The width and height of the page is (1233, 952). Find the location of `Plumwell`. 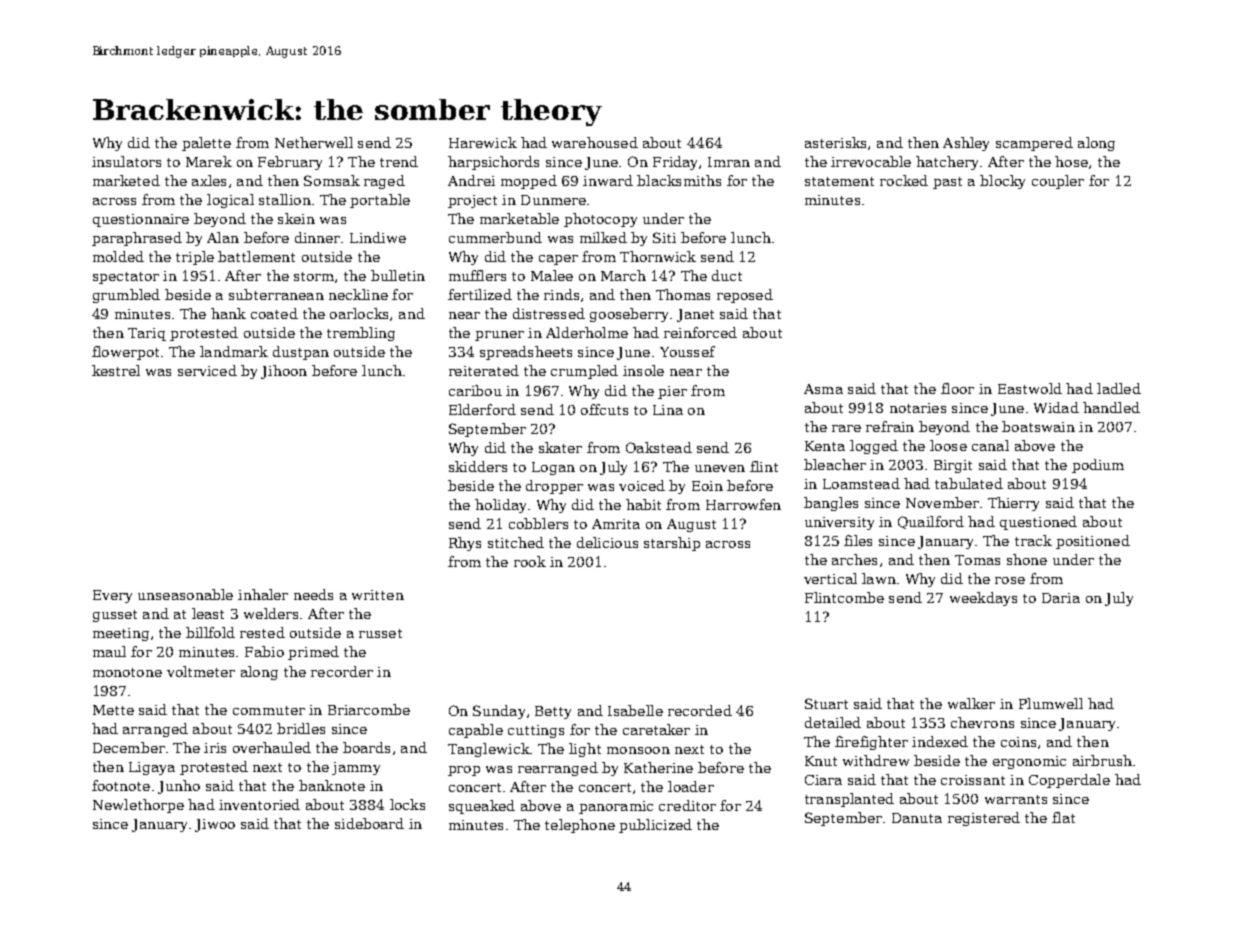

Plumwell is located at coordinates (1051, 703).
